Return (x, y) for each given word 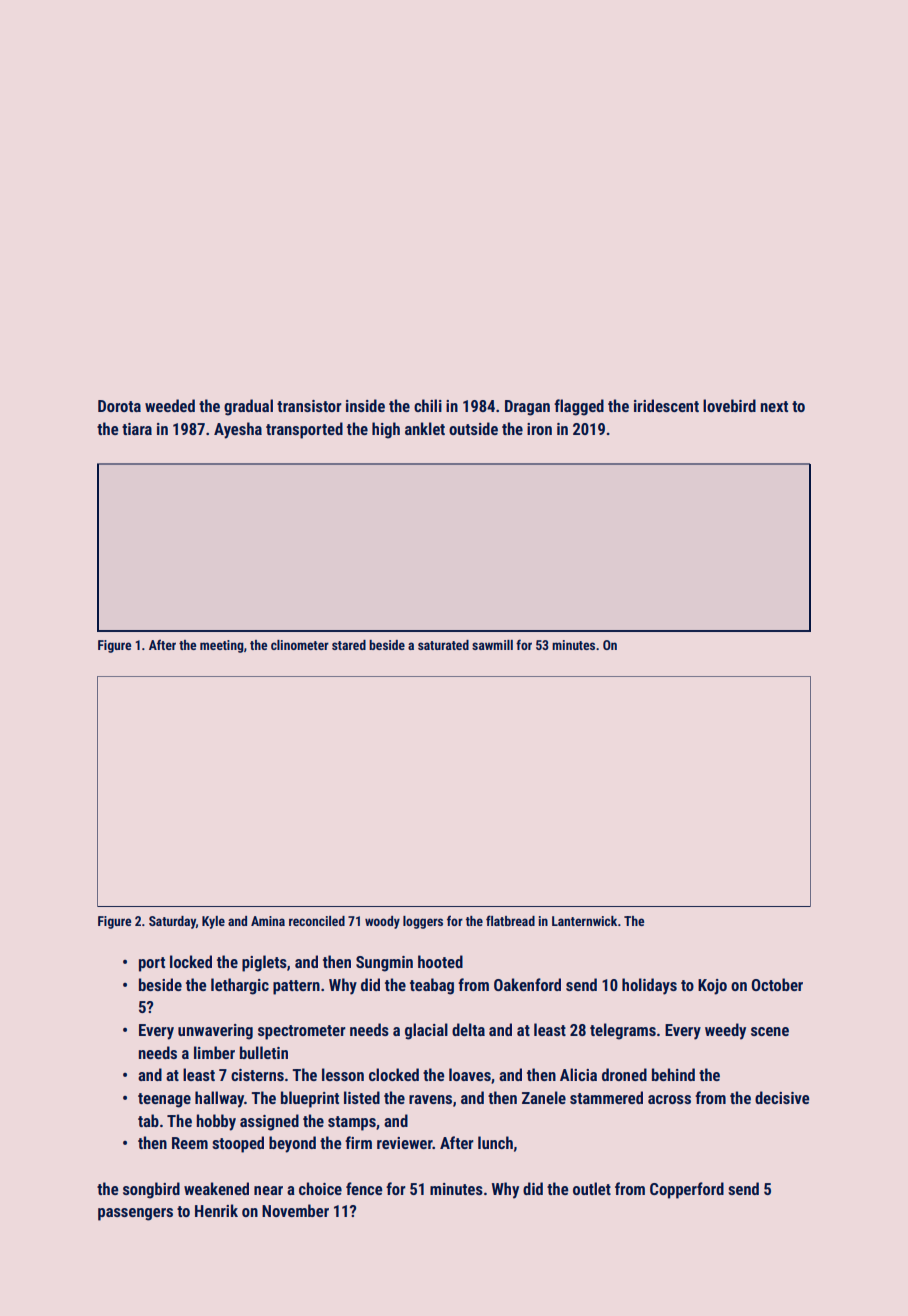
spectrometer (302, 1032)
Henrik (216, 1210)
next (774, 406)
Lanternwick (584, 921)
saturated (443, 645)
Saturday (172, 922)
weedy (725, 1031)
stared (349, 645)
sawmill (492, 645)
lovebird (729, 405)
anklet (425, 428)
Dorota (119, 406)
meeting (222, 646)
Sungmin (384, 964)
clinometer (300, 645)
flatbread (510, 920)
